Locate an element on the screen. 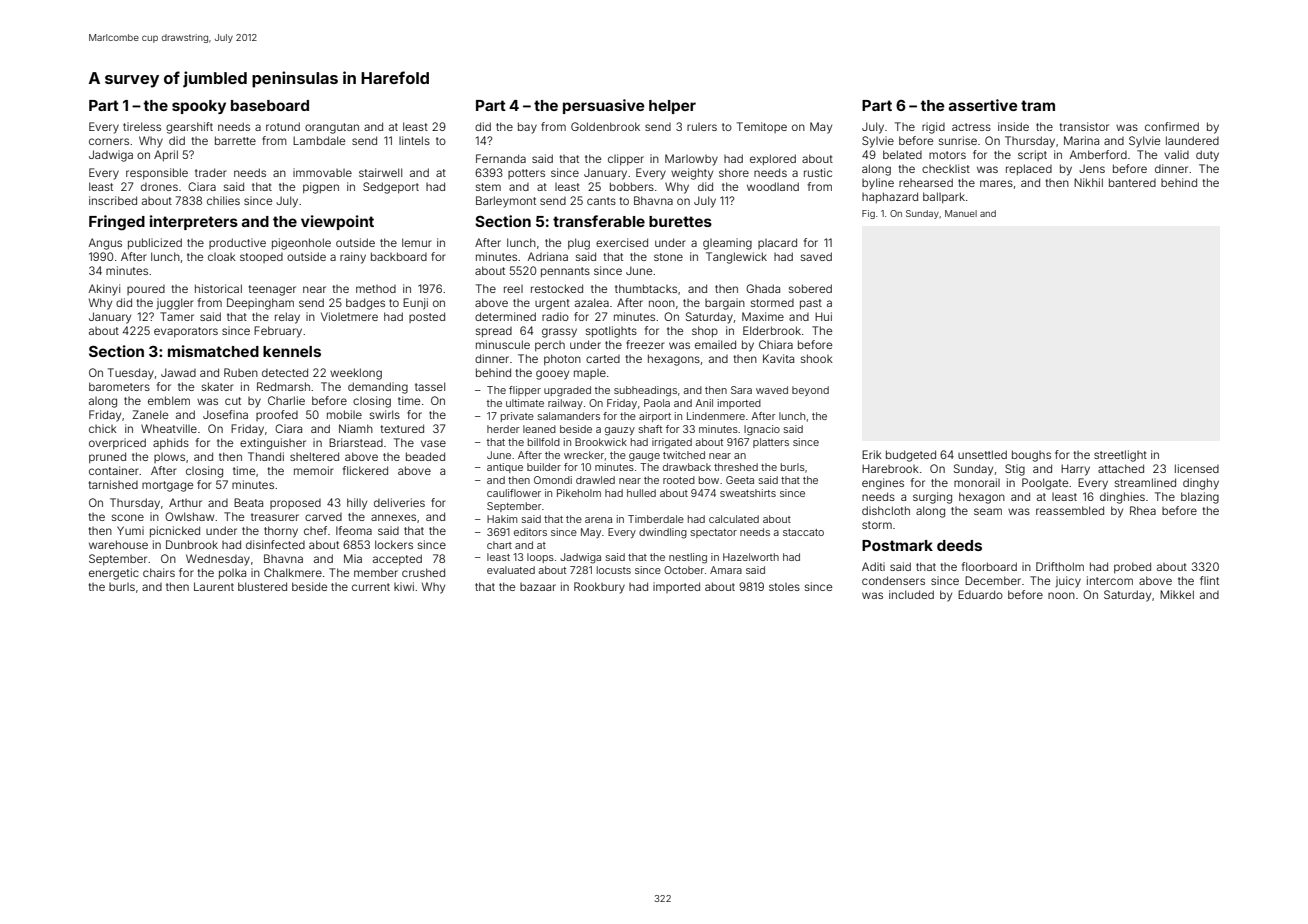 This screenshot has width=1308, height=924. Rookbury is located at coordinates (599, 588).
